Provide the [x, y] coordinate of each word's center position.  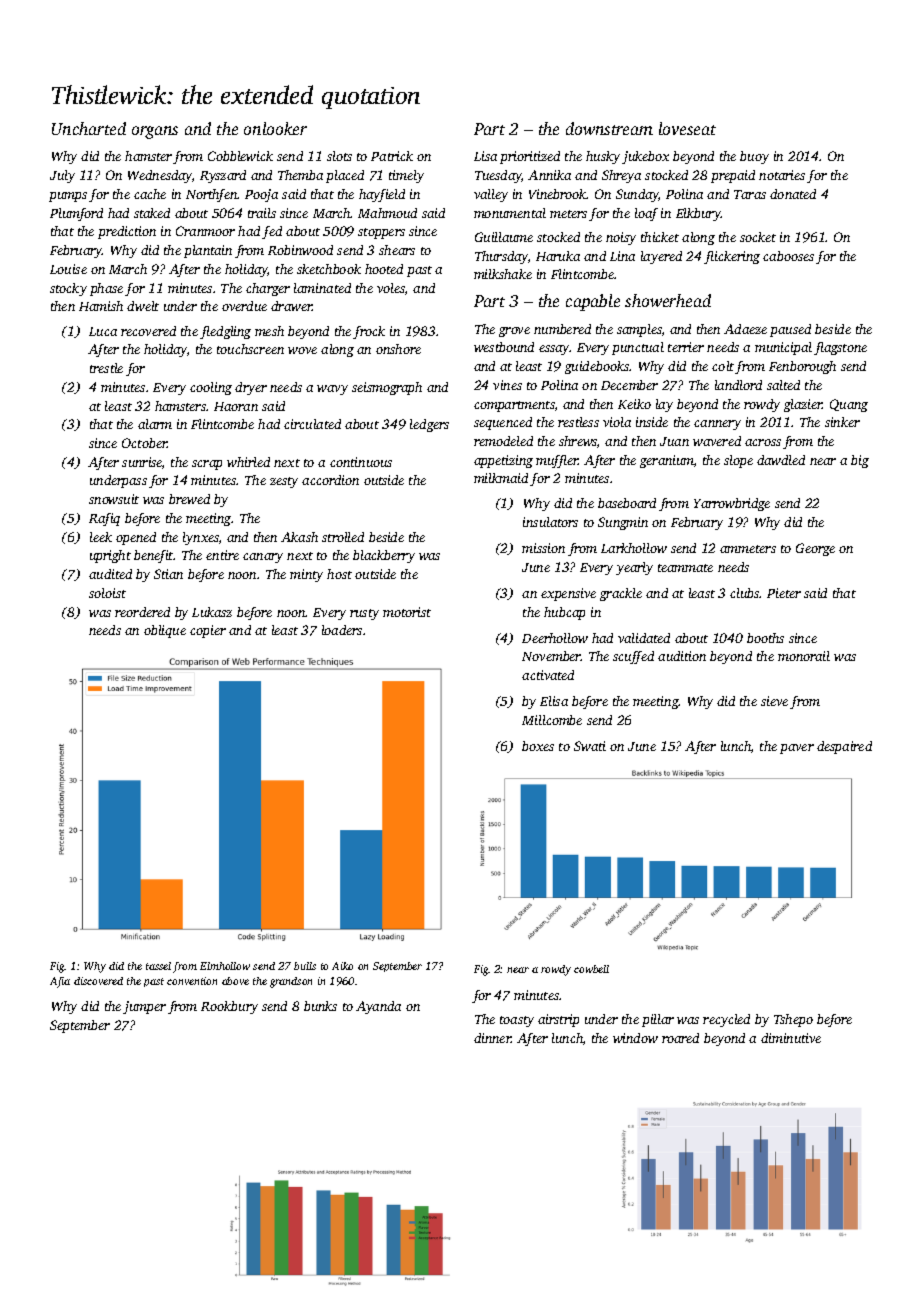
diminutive [791, 1038]
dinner [492, 1038]
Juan [674, 441]
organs [155, 132]
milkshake [503, 274]
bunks [320, 1006]
